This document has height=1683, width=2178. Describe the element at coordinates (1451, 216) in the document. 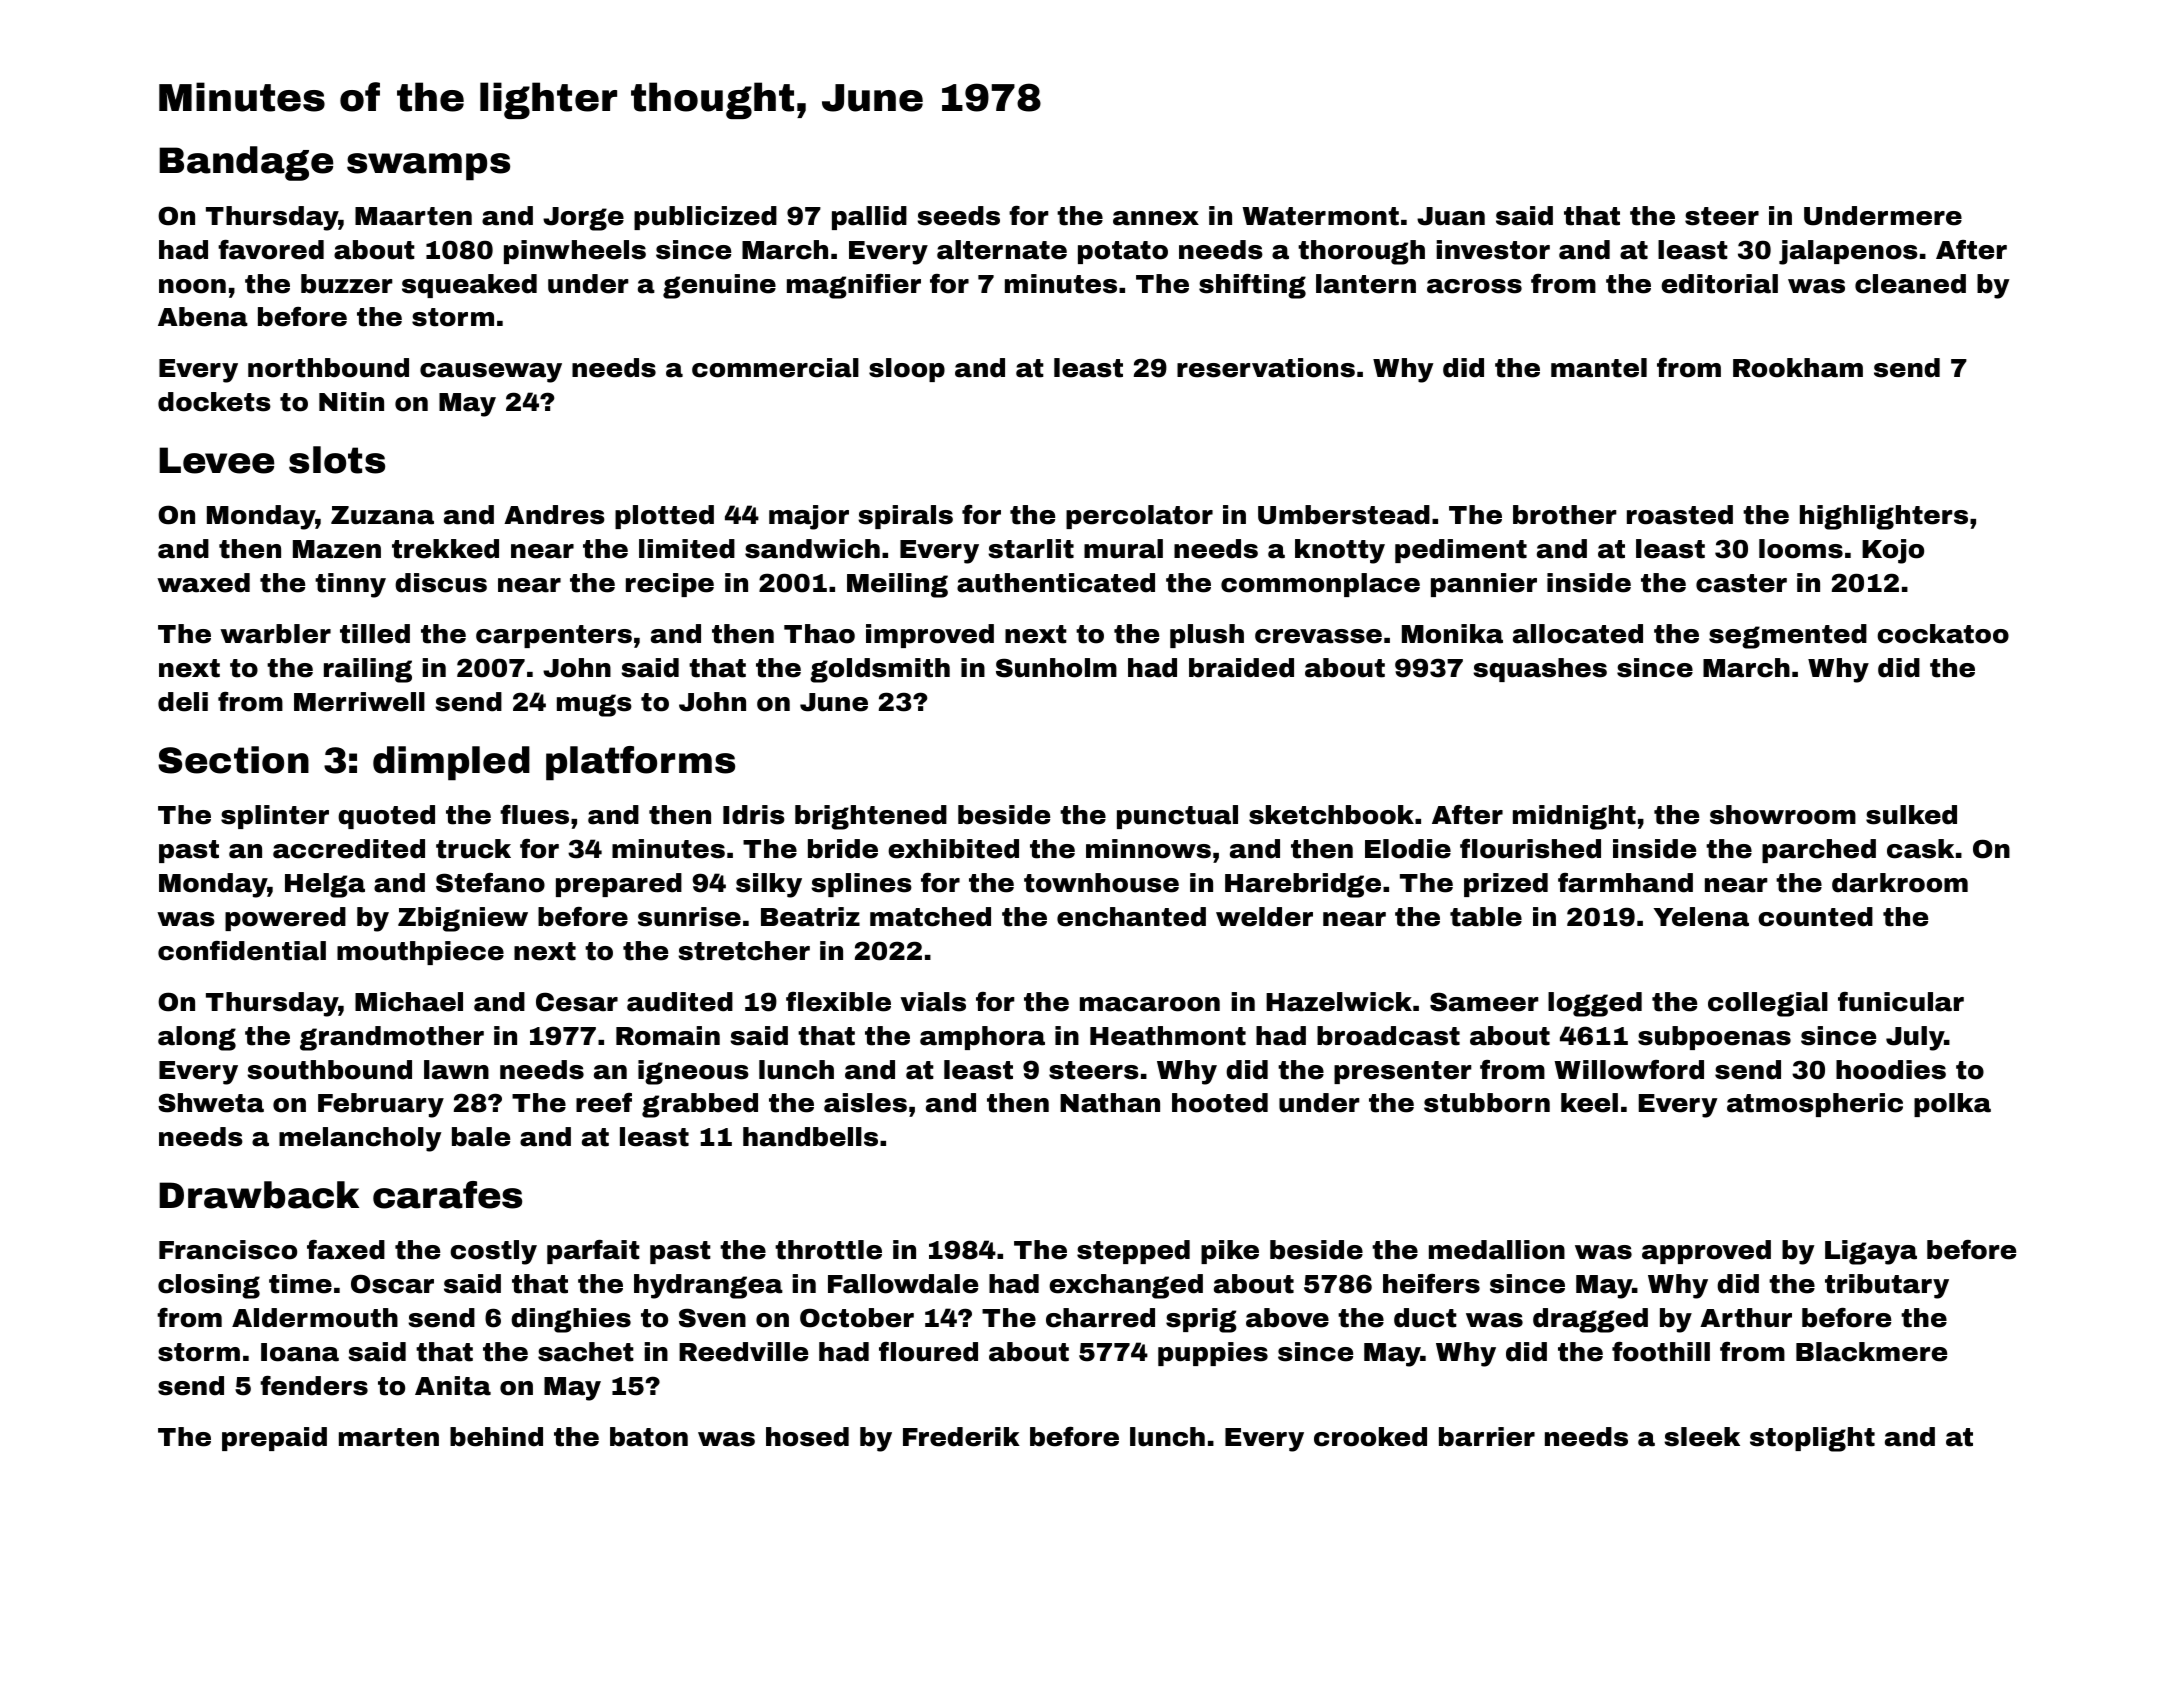

I see `Juan` at that location.
